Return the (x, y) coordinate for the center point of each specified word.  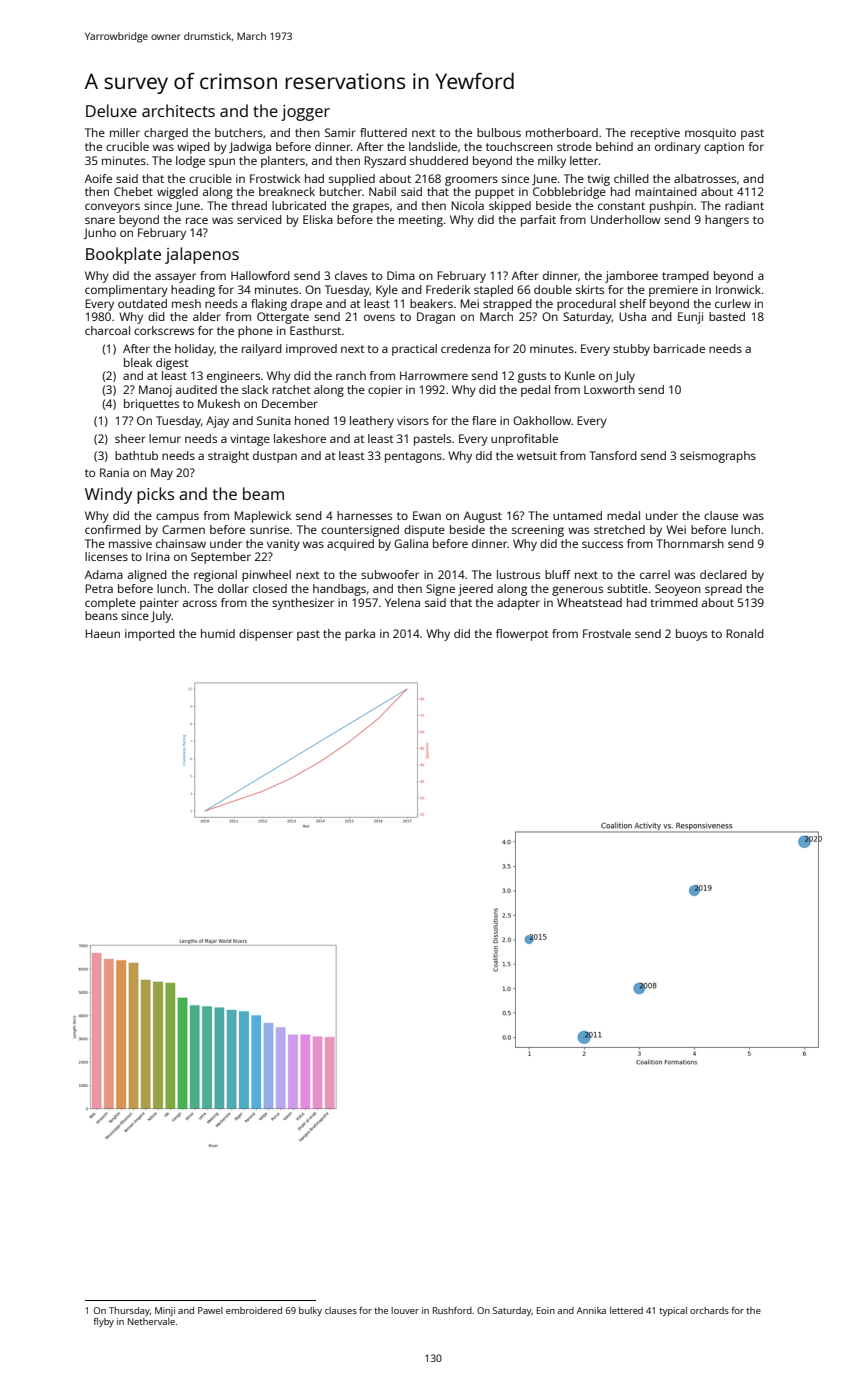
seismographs (718, 457)
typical (673, 1311)
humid (218, 633)
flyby (103, 1322)
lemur (165, 438)
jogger (305, 113)
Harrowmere (434, 375)
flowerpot (522, 635)
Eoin (546, 1310)
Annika (591, 1310)
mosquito (710, 134)
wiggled (177, 193)
